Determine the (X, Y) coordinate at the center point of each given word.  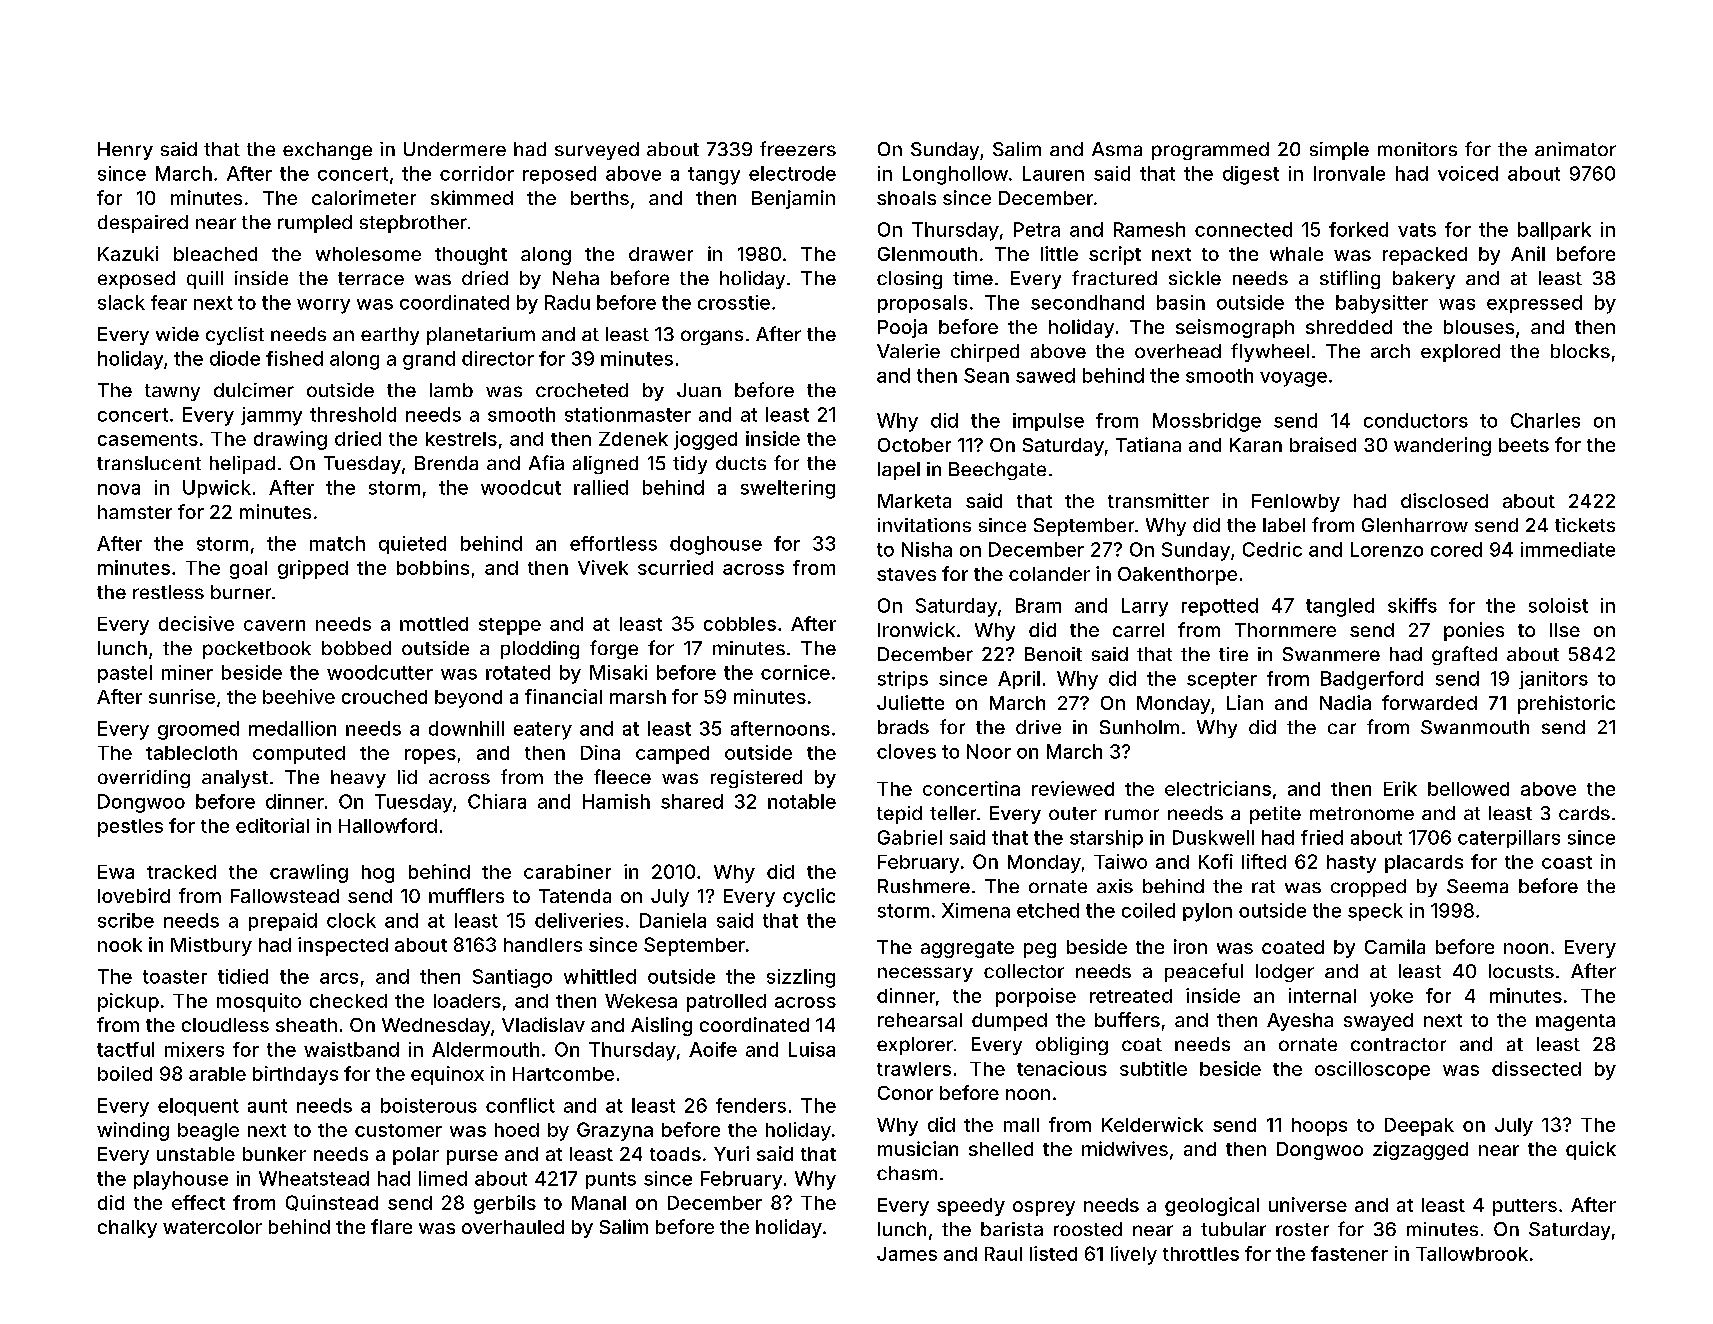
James (907, 1254)
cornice (795, 672)
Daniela (673, 920)
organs (712, 337)
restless (168, 592)
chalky (127, 1229)
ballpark (1554, 231)
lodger (1285, 973)
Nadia (1345, 702)
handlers (543, 945)
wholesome (368, 254)
